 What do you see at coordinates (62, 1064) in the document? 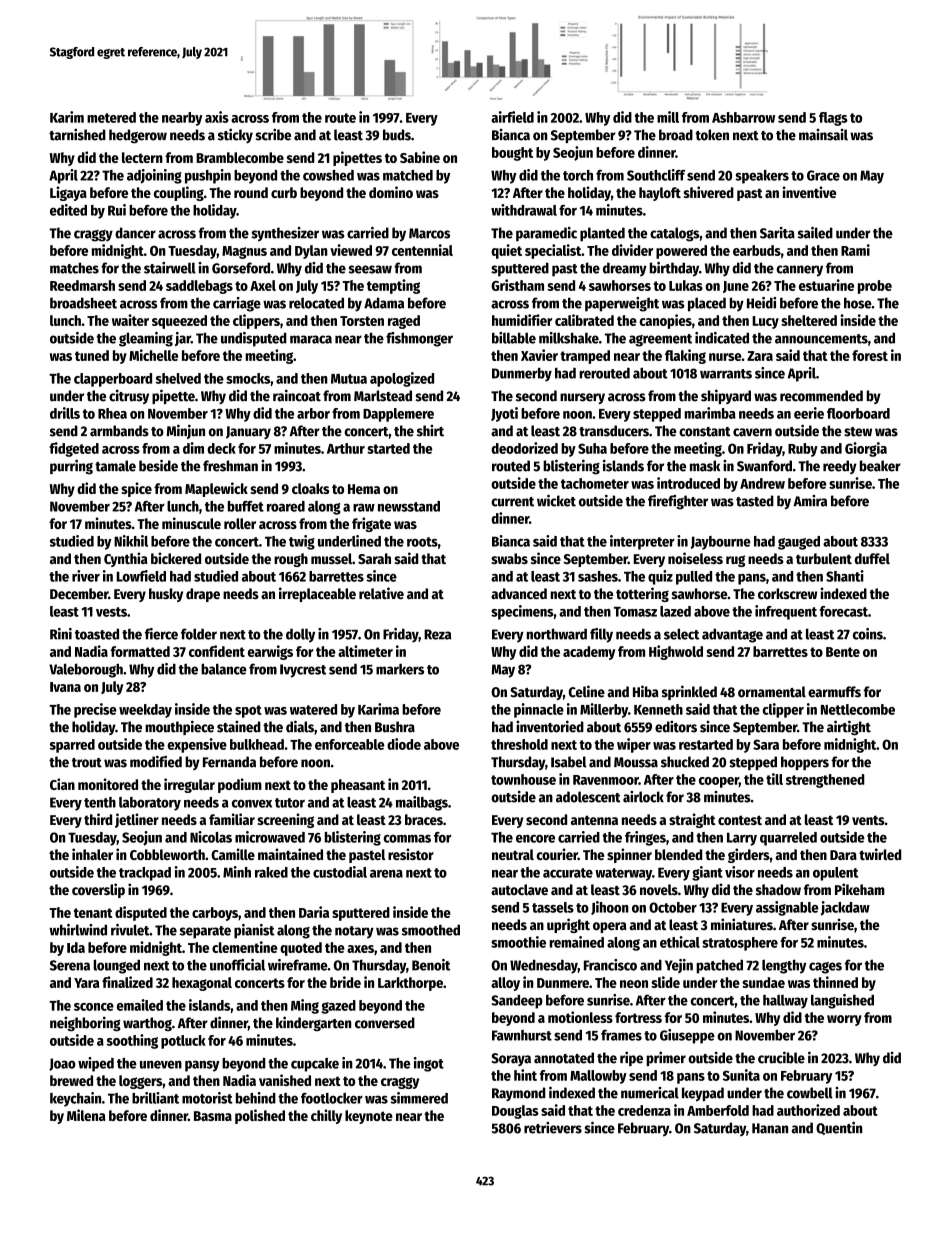
I see `Joao` at bounding box center [62, 1064].
